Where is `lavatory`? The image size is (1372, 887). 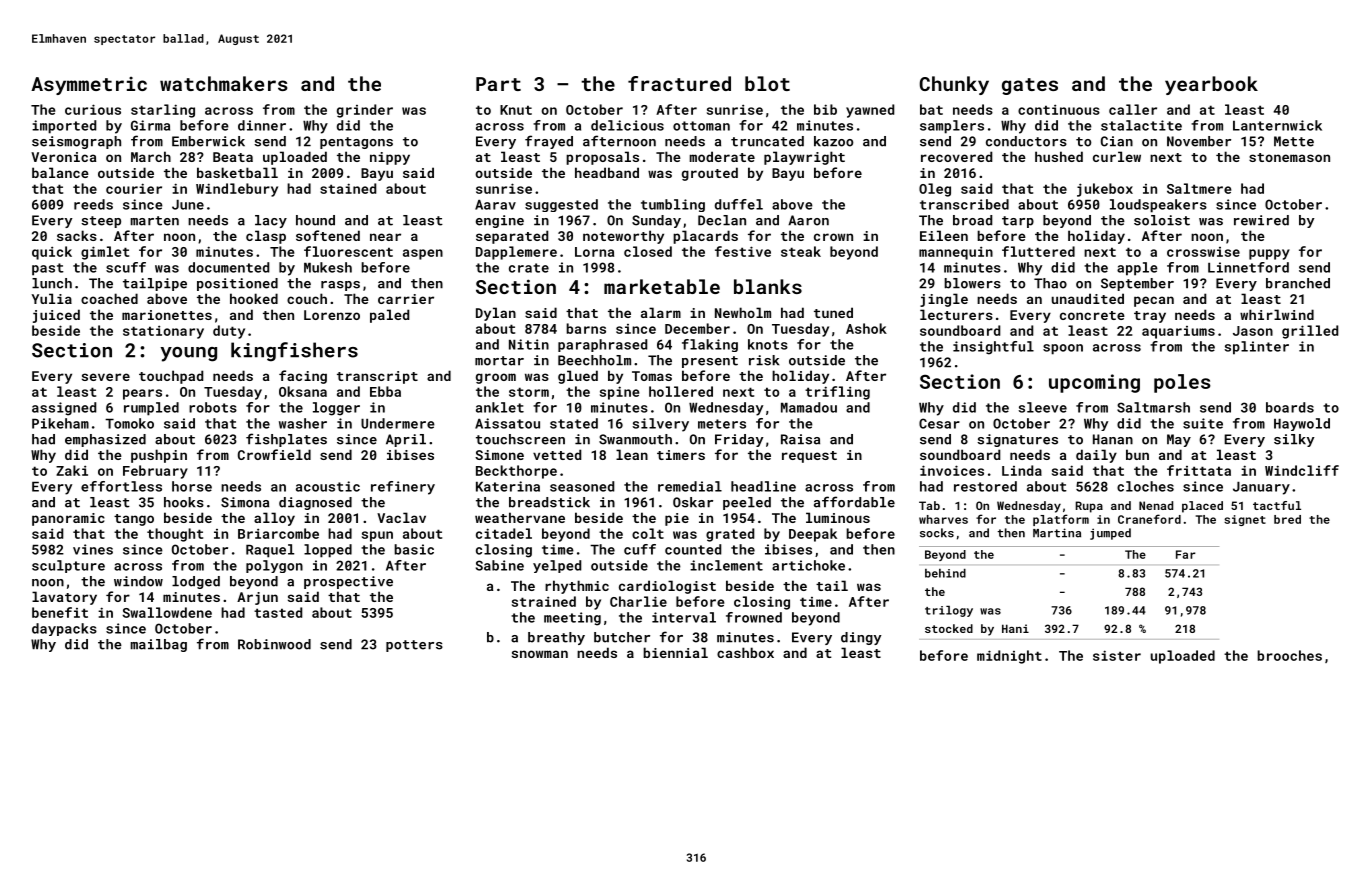 lavatory is located at coordinates (64, 598).
